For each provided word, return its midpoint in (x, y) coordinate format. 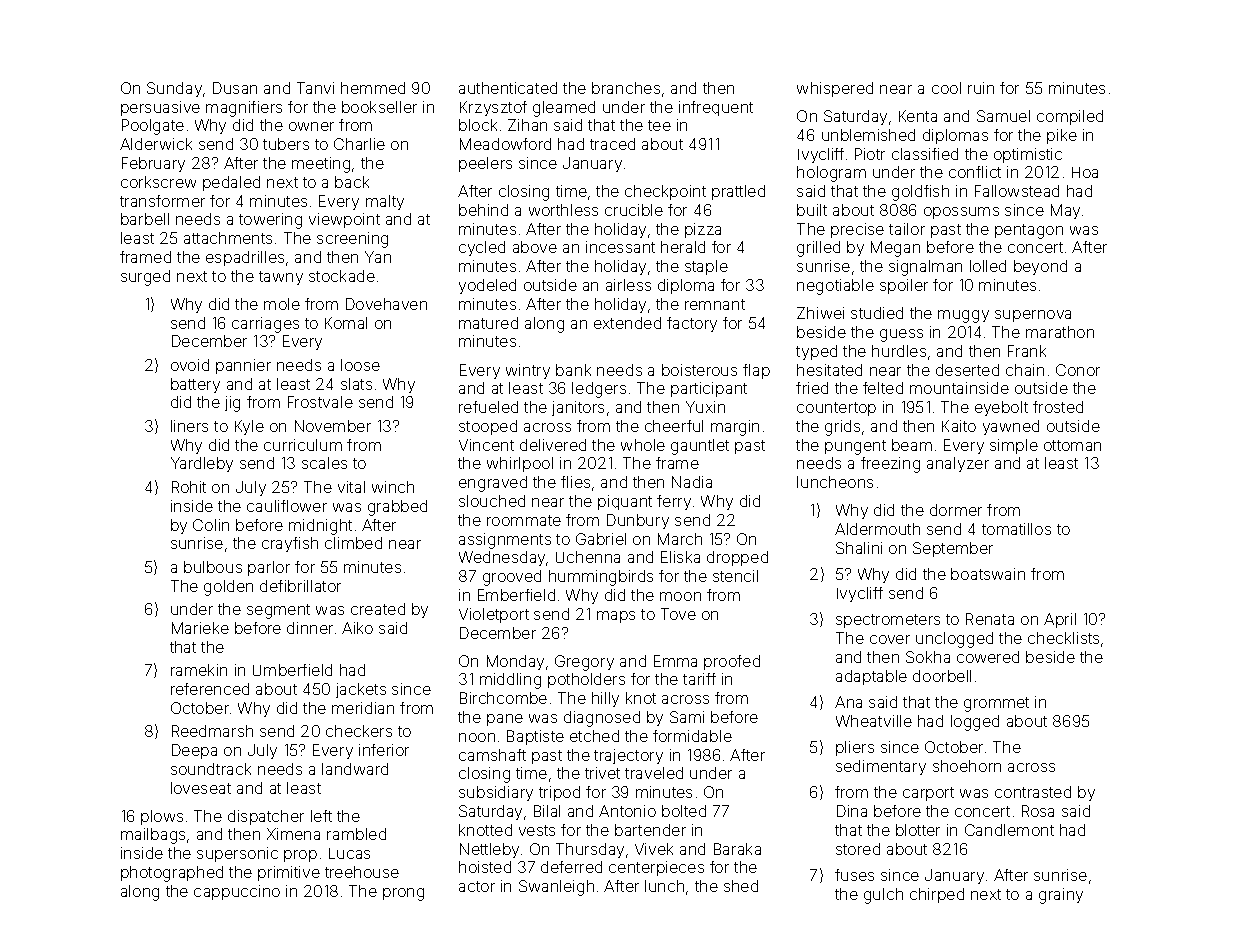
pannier (243, 366)
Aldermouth (877, 529)
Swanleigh (556, 888)
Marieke (200, 628)
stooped (488, 427)
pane (505, 720)
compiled (1070, 117)
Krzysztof (493, 108)
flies (575, 482)
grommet (996, 704)
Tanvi (315, 88)
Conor (1078, 370)
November (333, 426)
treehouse (362, 872)
